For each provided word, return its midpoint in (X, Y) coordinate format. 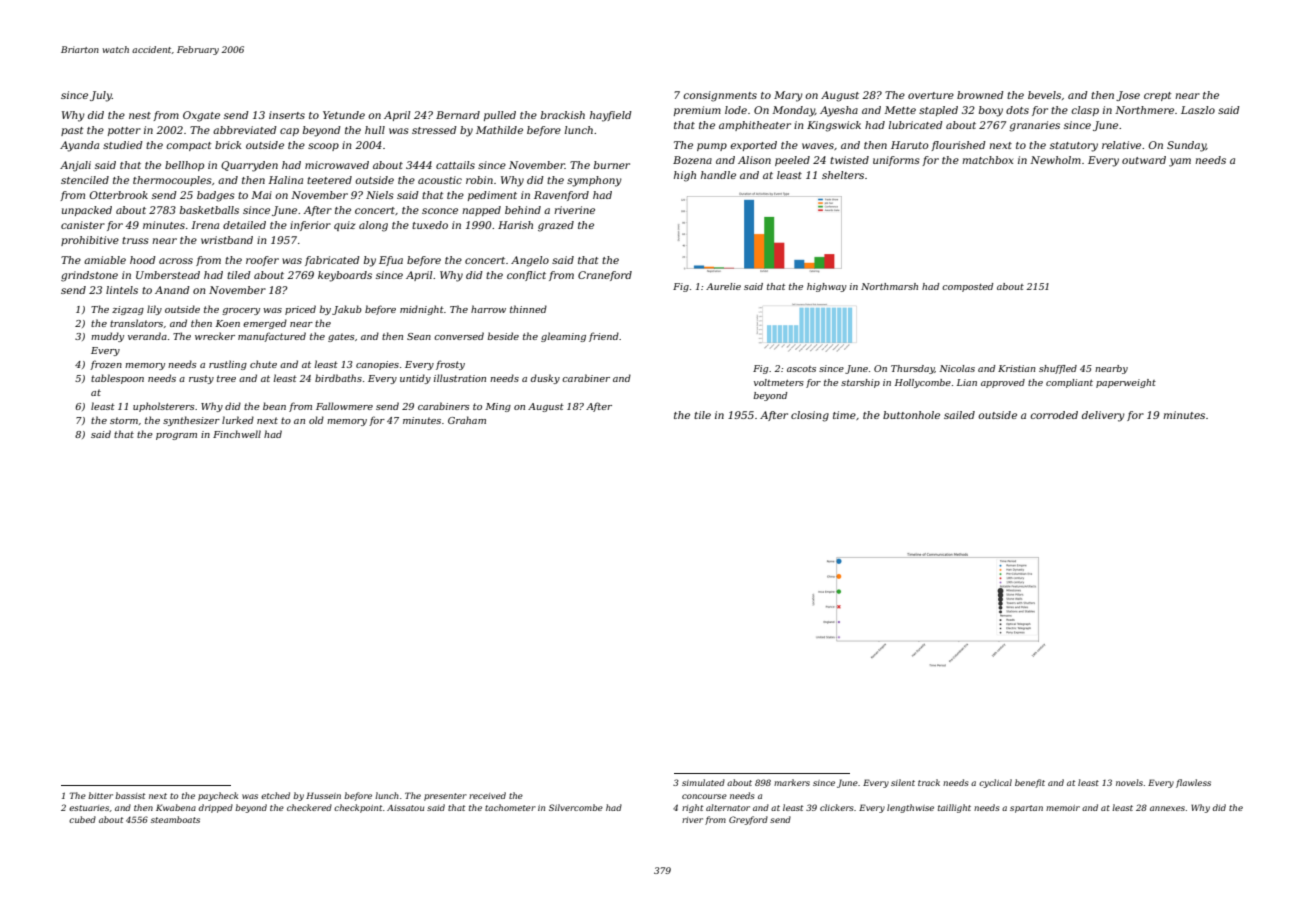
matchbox (987, 160)
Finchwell (237, 434)
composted (968, 287)
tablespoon (117, 379)
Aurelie (723, 286)
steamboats (175, 819)
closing (810, 416)
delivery (1103, 416)
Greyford (748, 820)
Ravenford (561, 196)
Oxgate (201, 116)
